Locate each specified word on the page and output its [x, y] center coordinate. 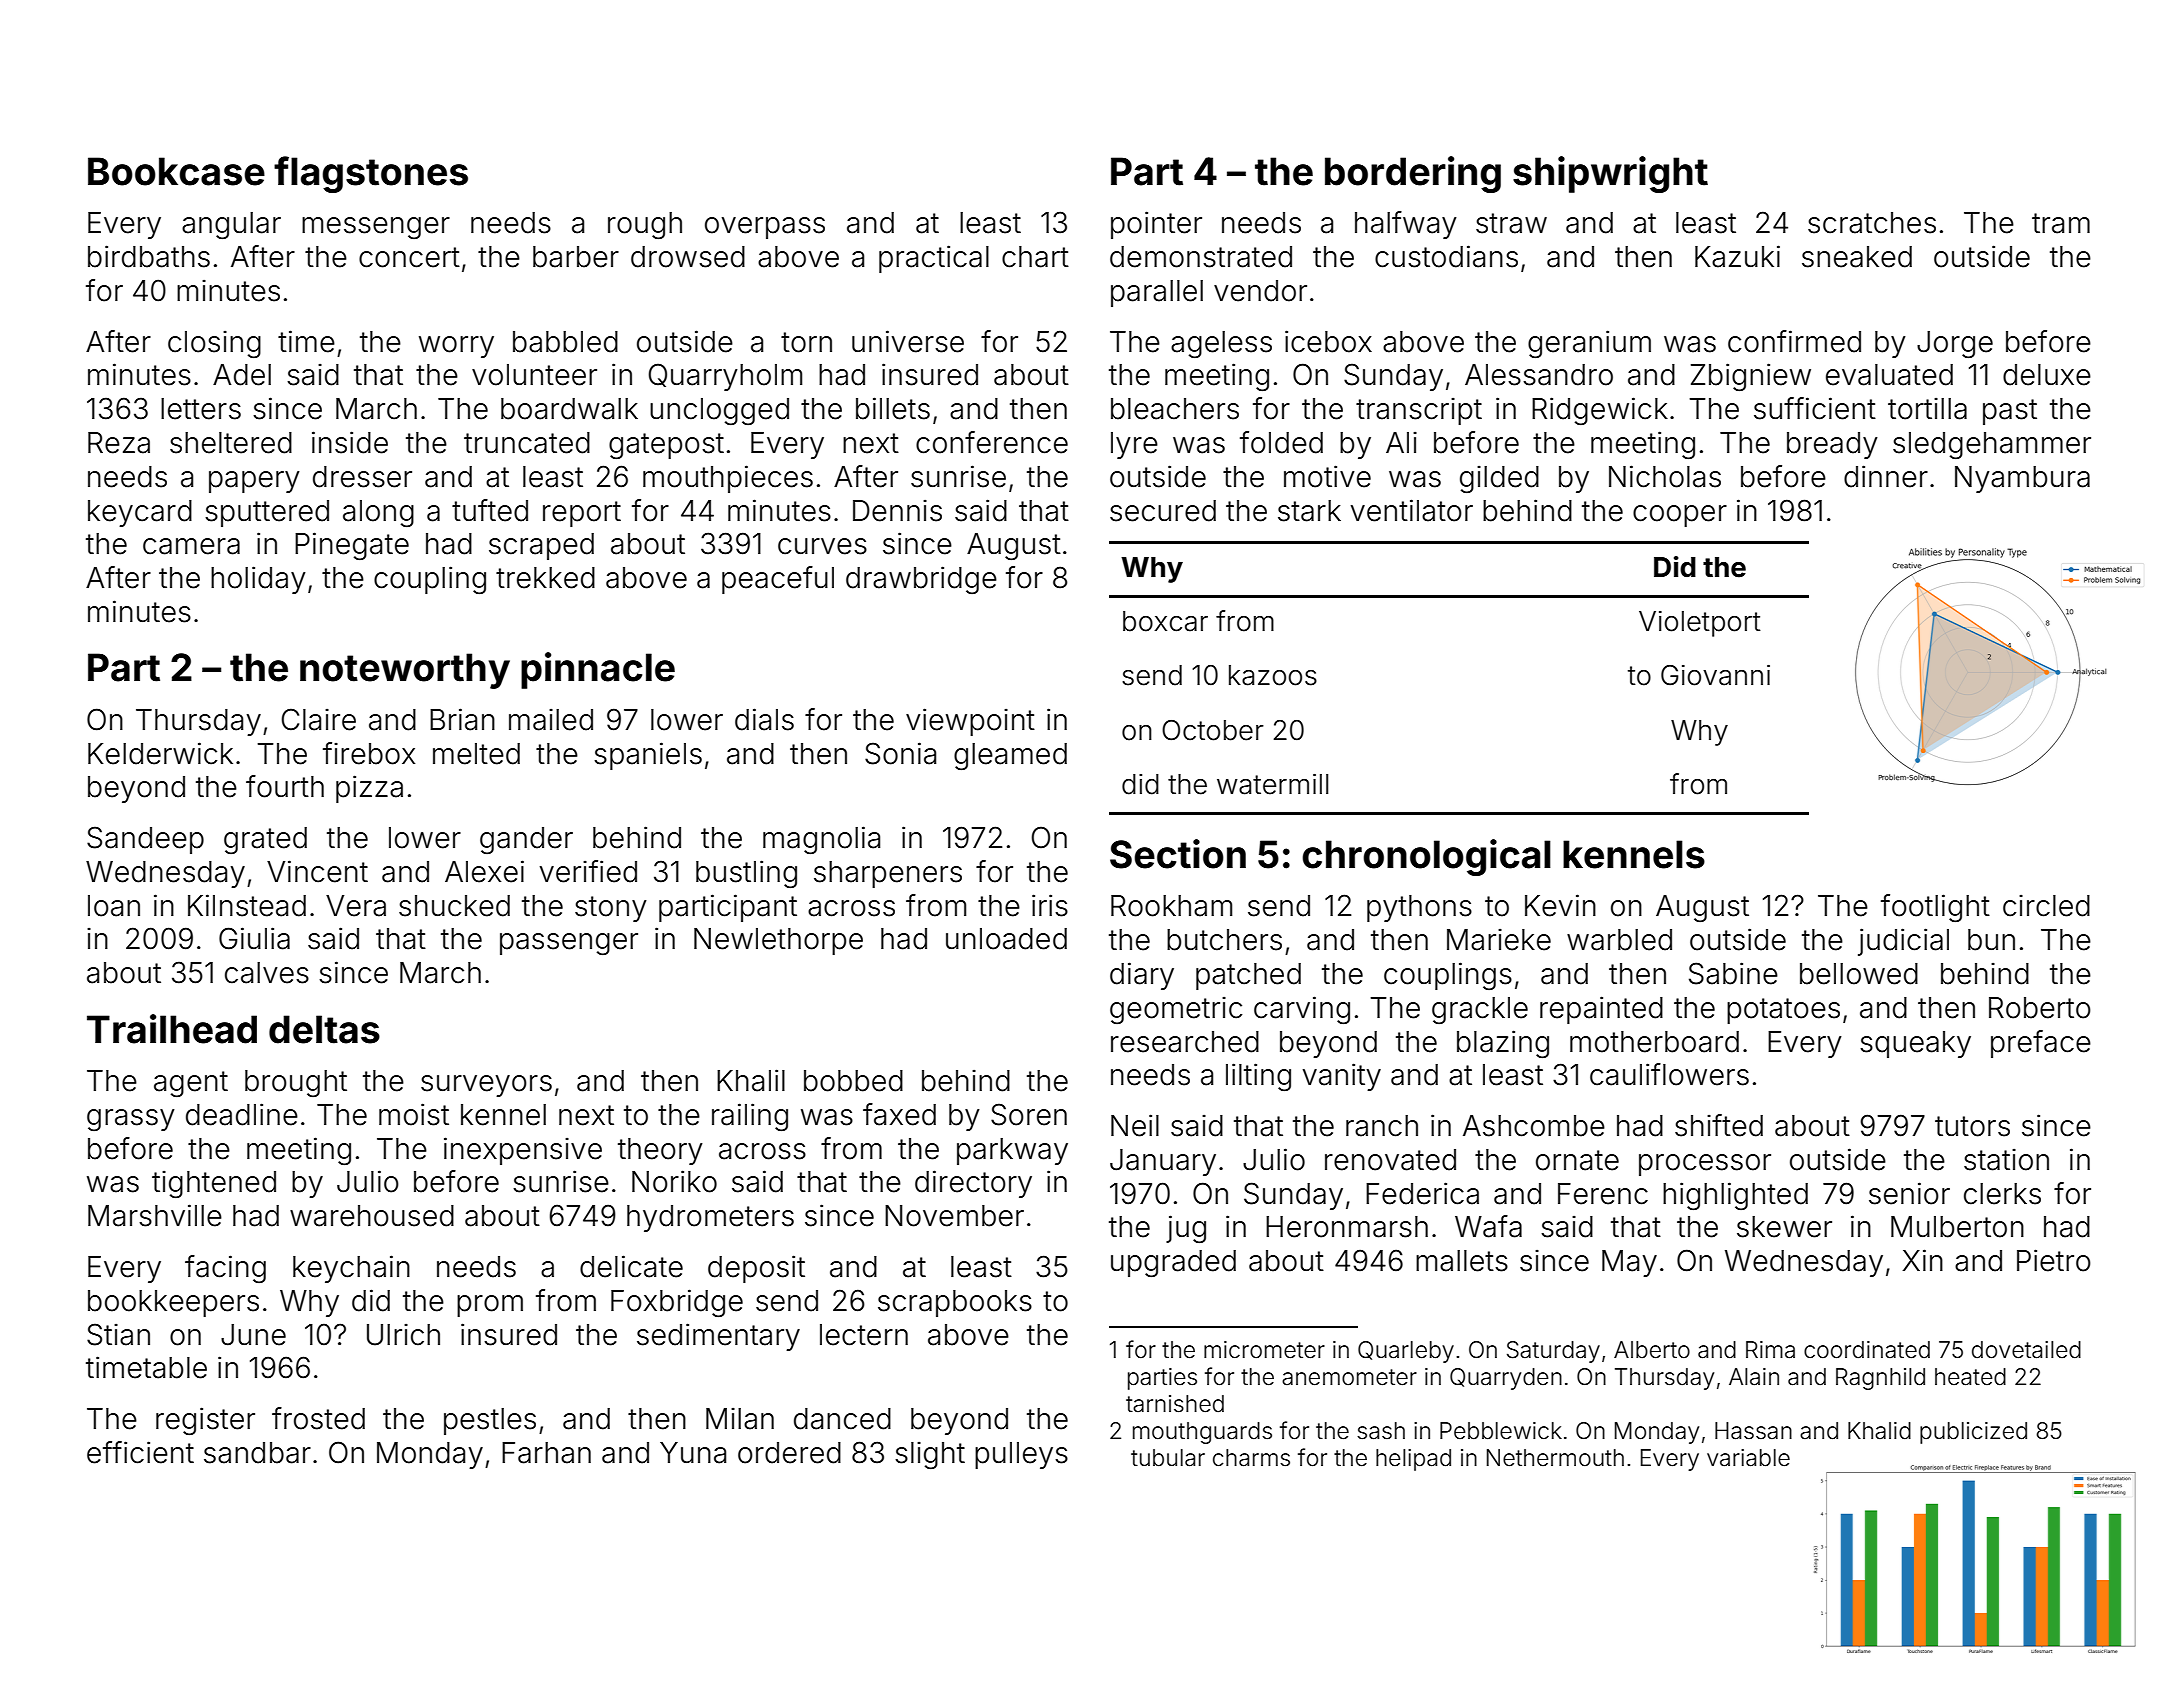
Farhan [546, 1453]
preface [2041, 1044]
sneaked [1857, 257]
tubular [1168, 1458]
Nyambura [2022, 479]
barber [576, 257]
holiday [258, 580]
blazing [1503, 1044]
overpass [765, 228]
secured [1163, 511]
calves [267, 973]
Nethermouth [1555, 1458]
